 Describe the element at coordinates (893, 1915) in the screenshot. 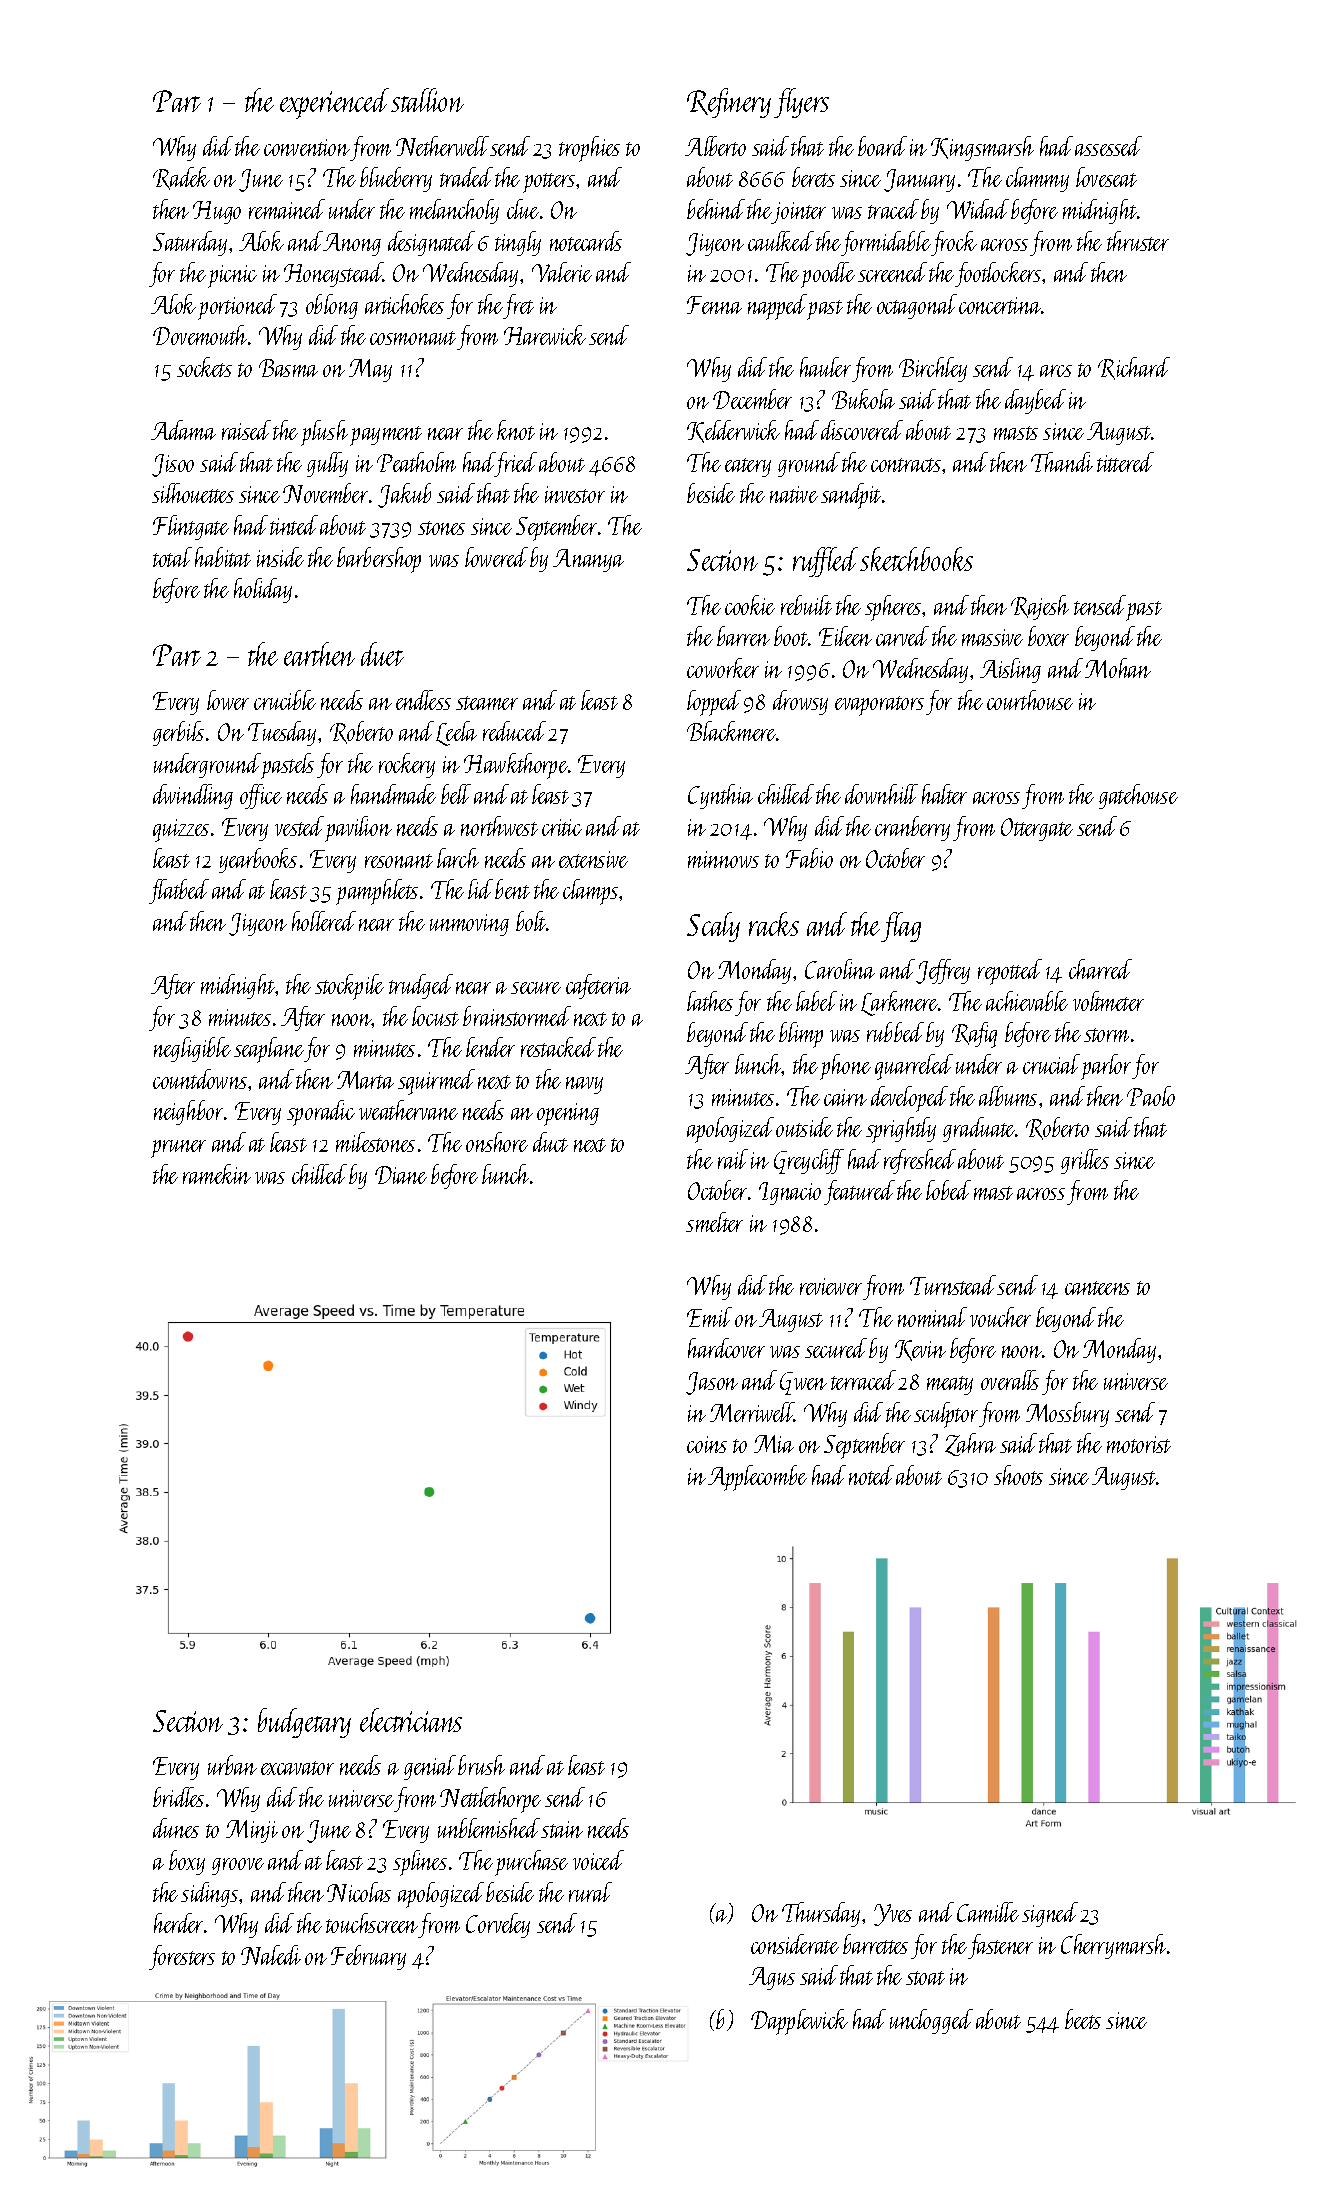

I see `Yves` at that location.
